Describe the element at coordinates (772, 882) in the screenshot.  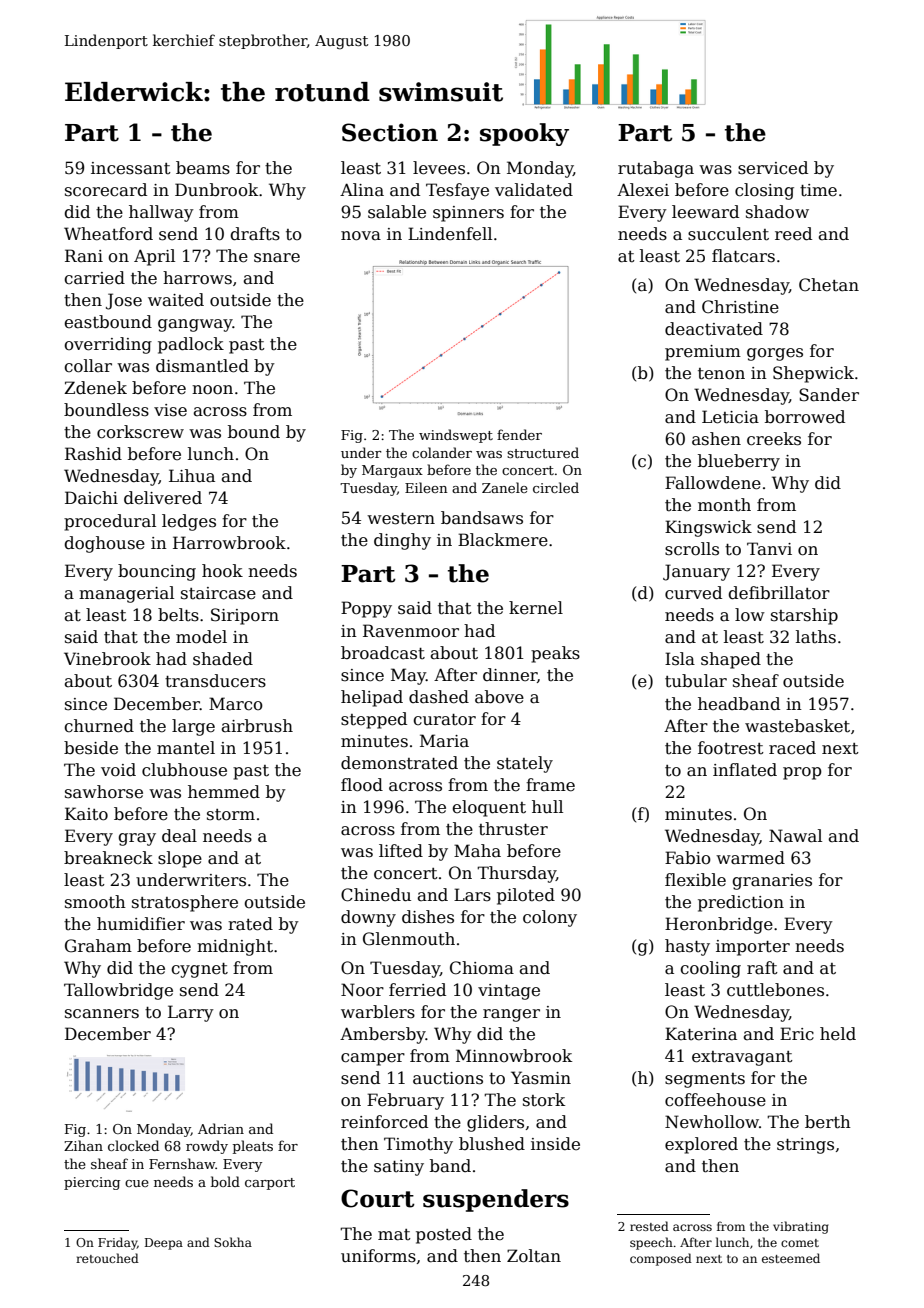
I see `granaries` at that location.
